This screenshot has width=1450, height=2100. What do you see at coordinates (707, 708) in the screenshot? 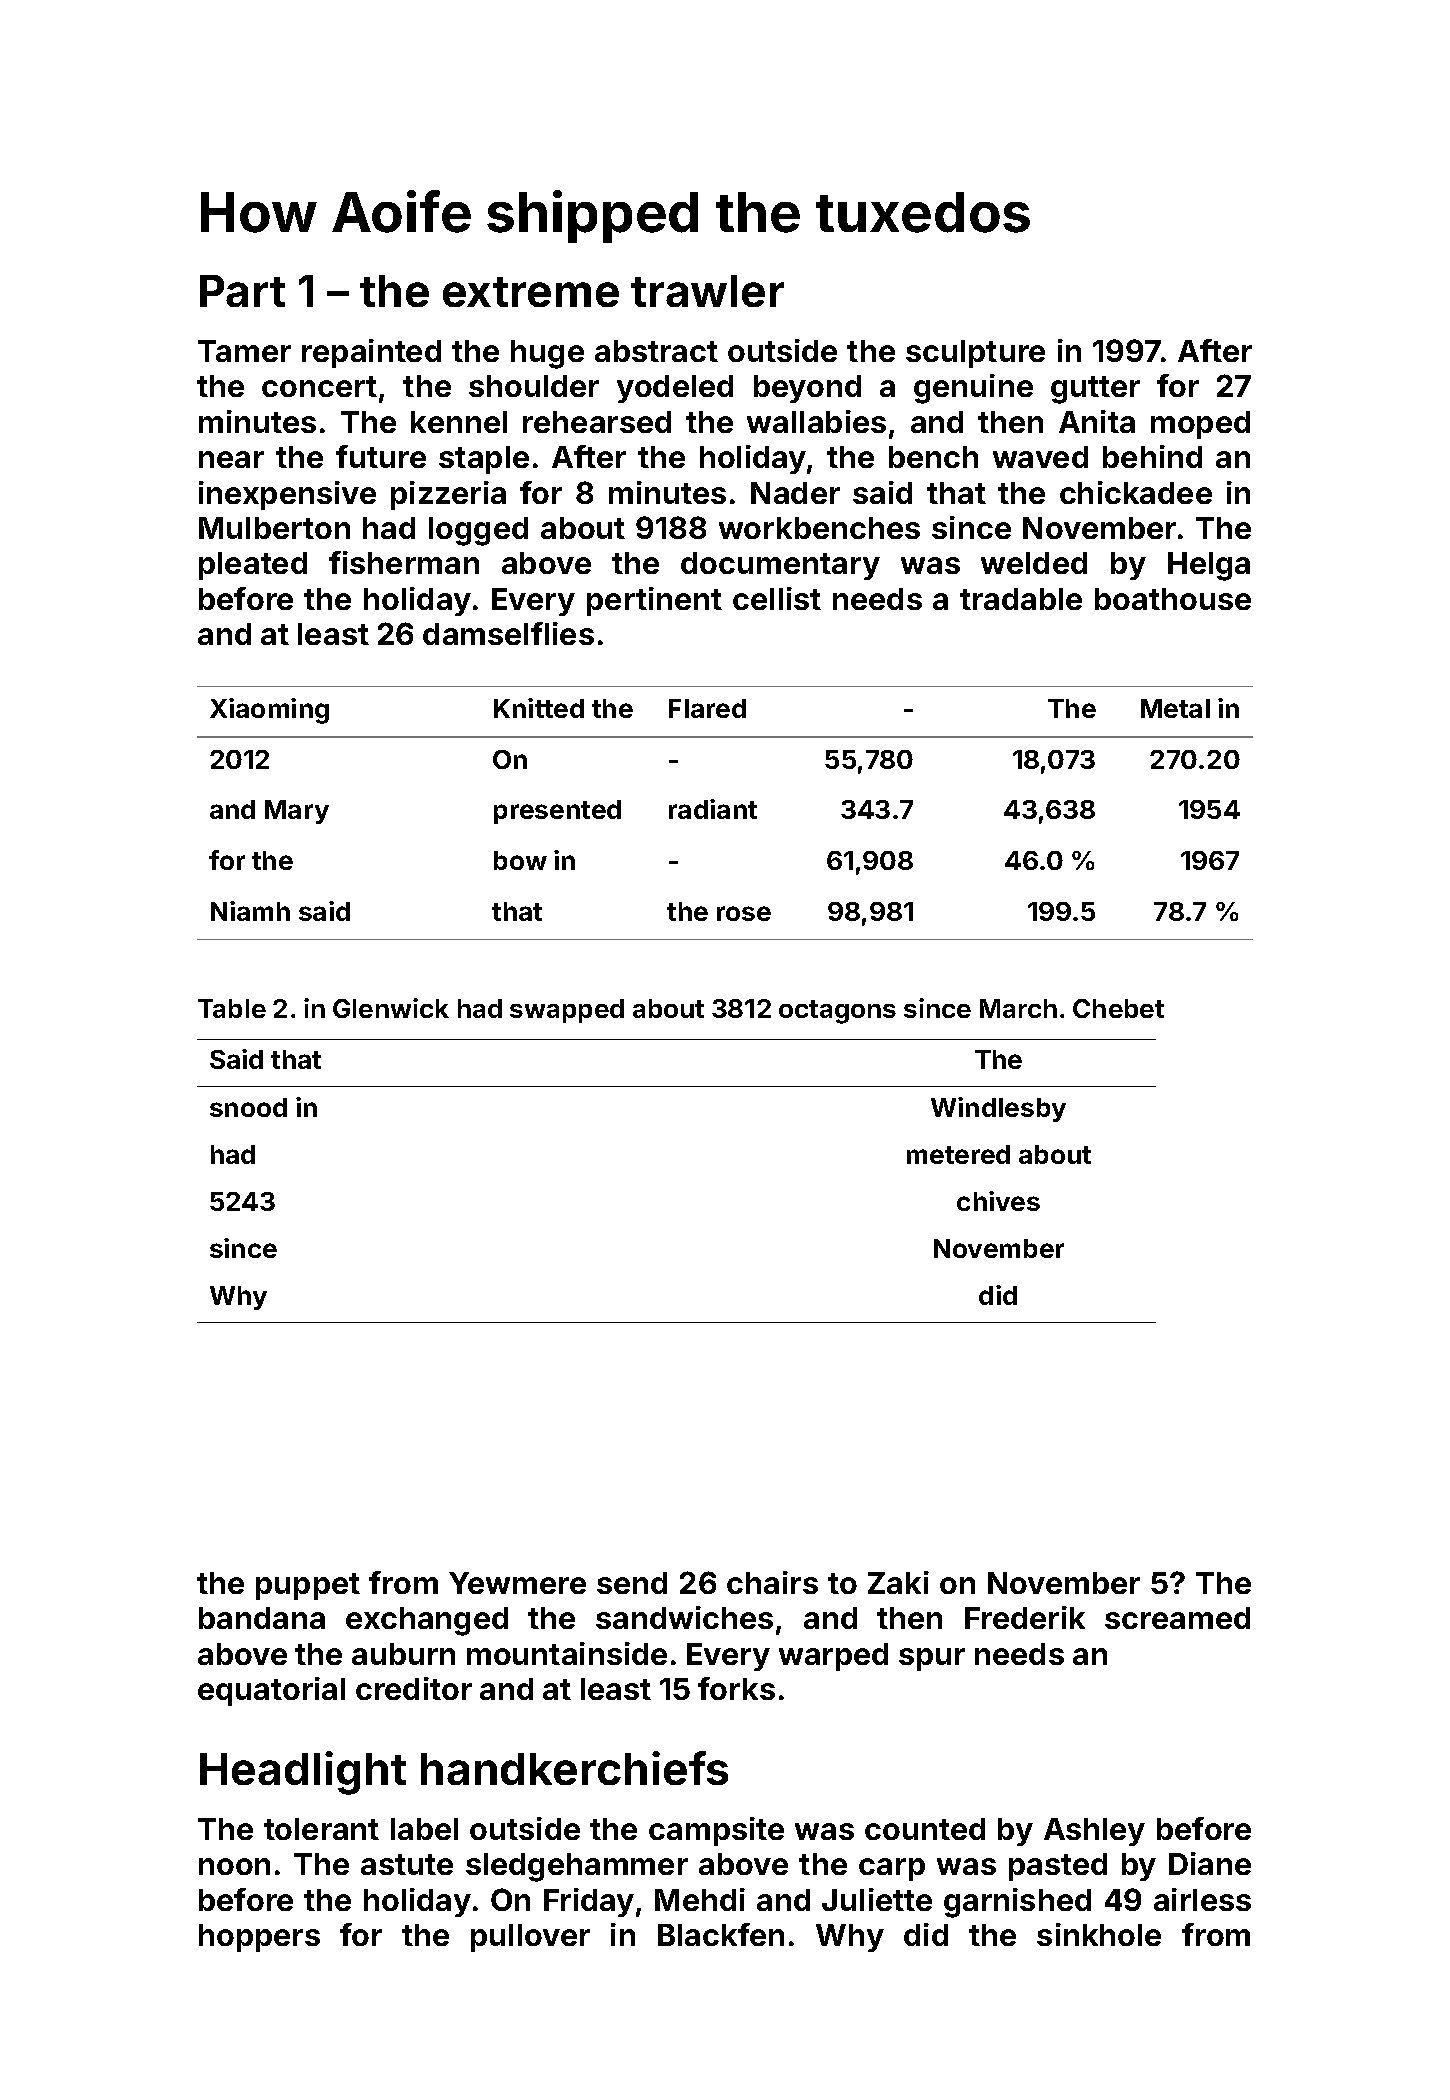
I see `Flared` at bounding box center [707, 708].
